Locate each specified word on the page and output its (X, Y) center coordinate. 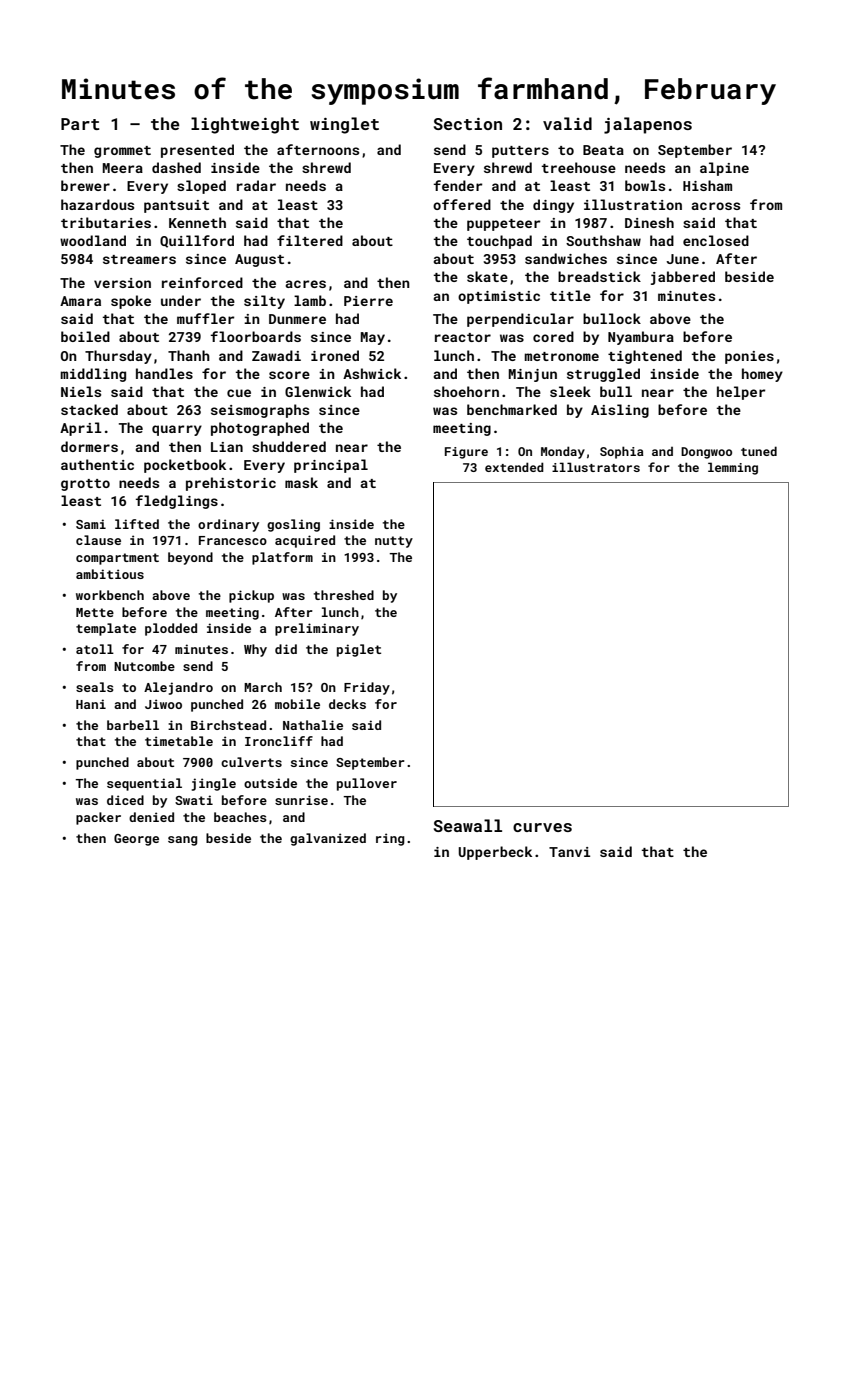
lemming (733, 468)
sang (183, 841)
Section (468, 124)
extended (514, 467)
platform (282, 558)
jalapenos (648, 125)
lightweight (245, 125)
